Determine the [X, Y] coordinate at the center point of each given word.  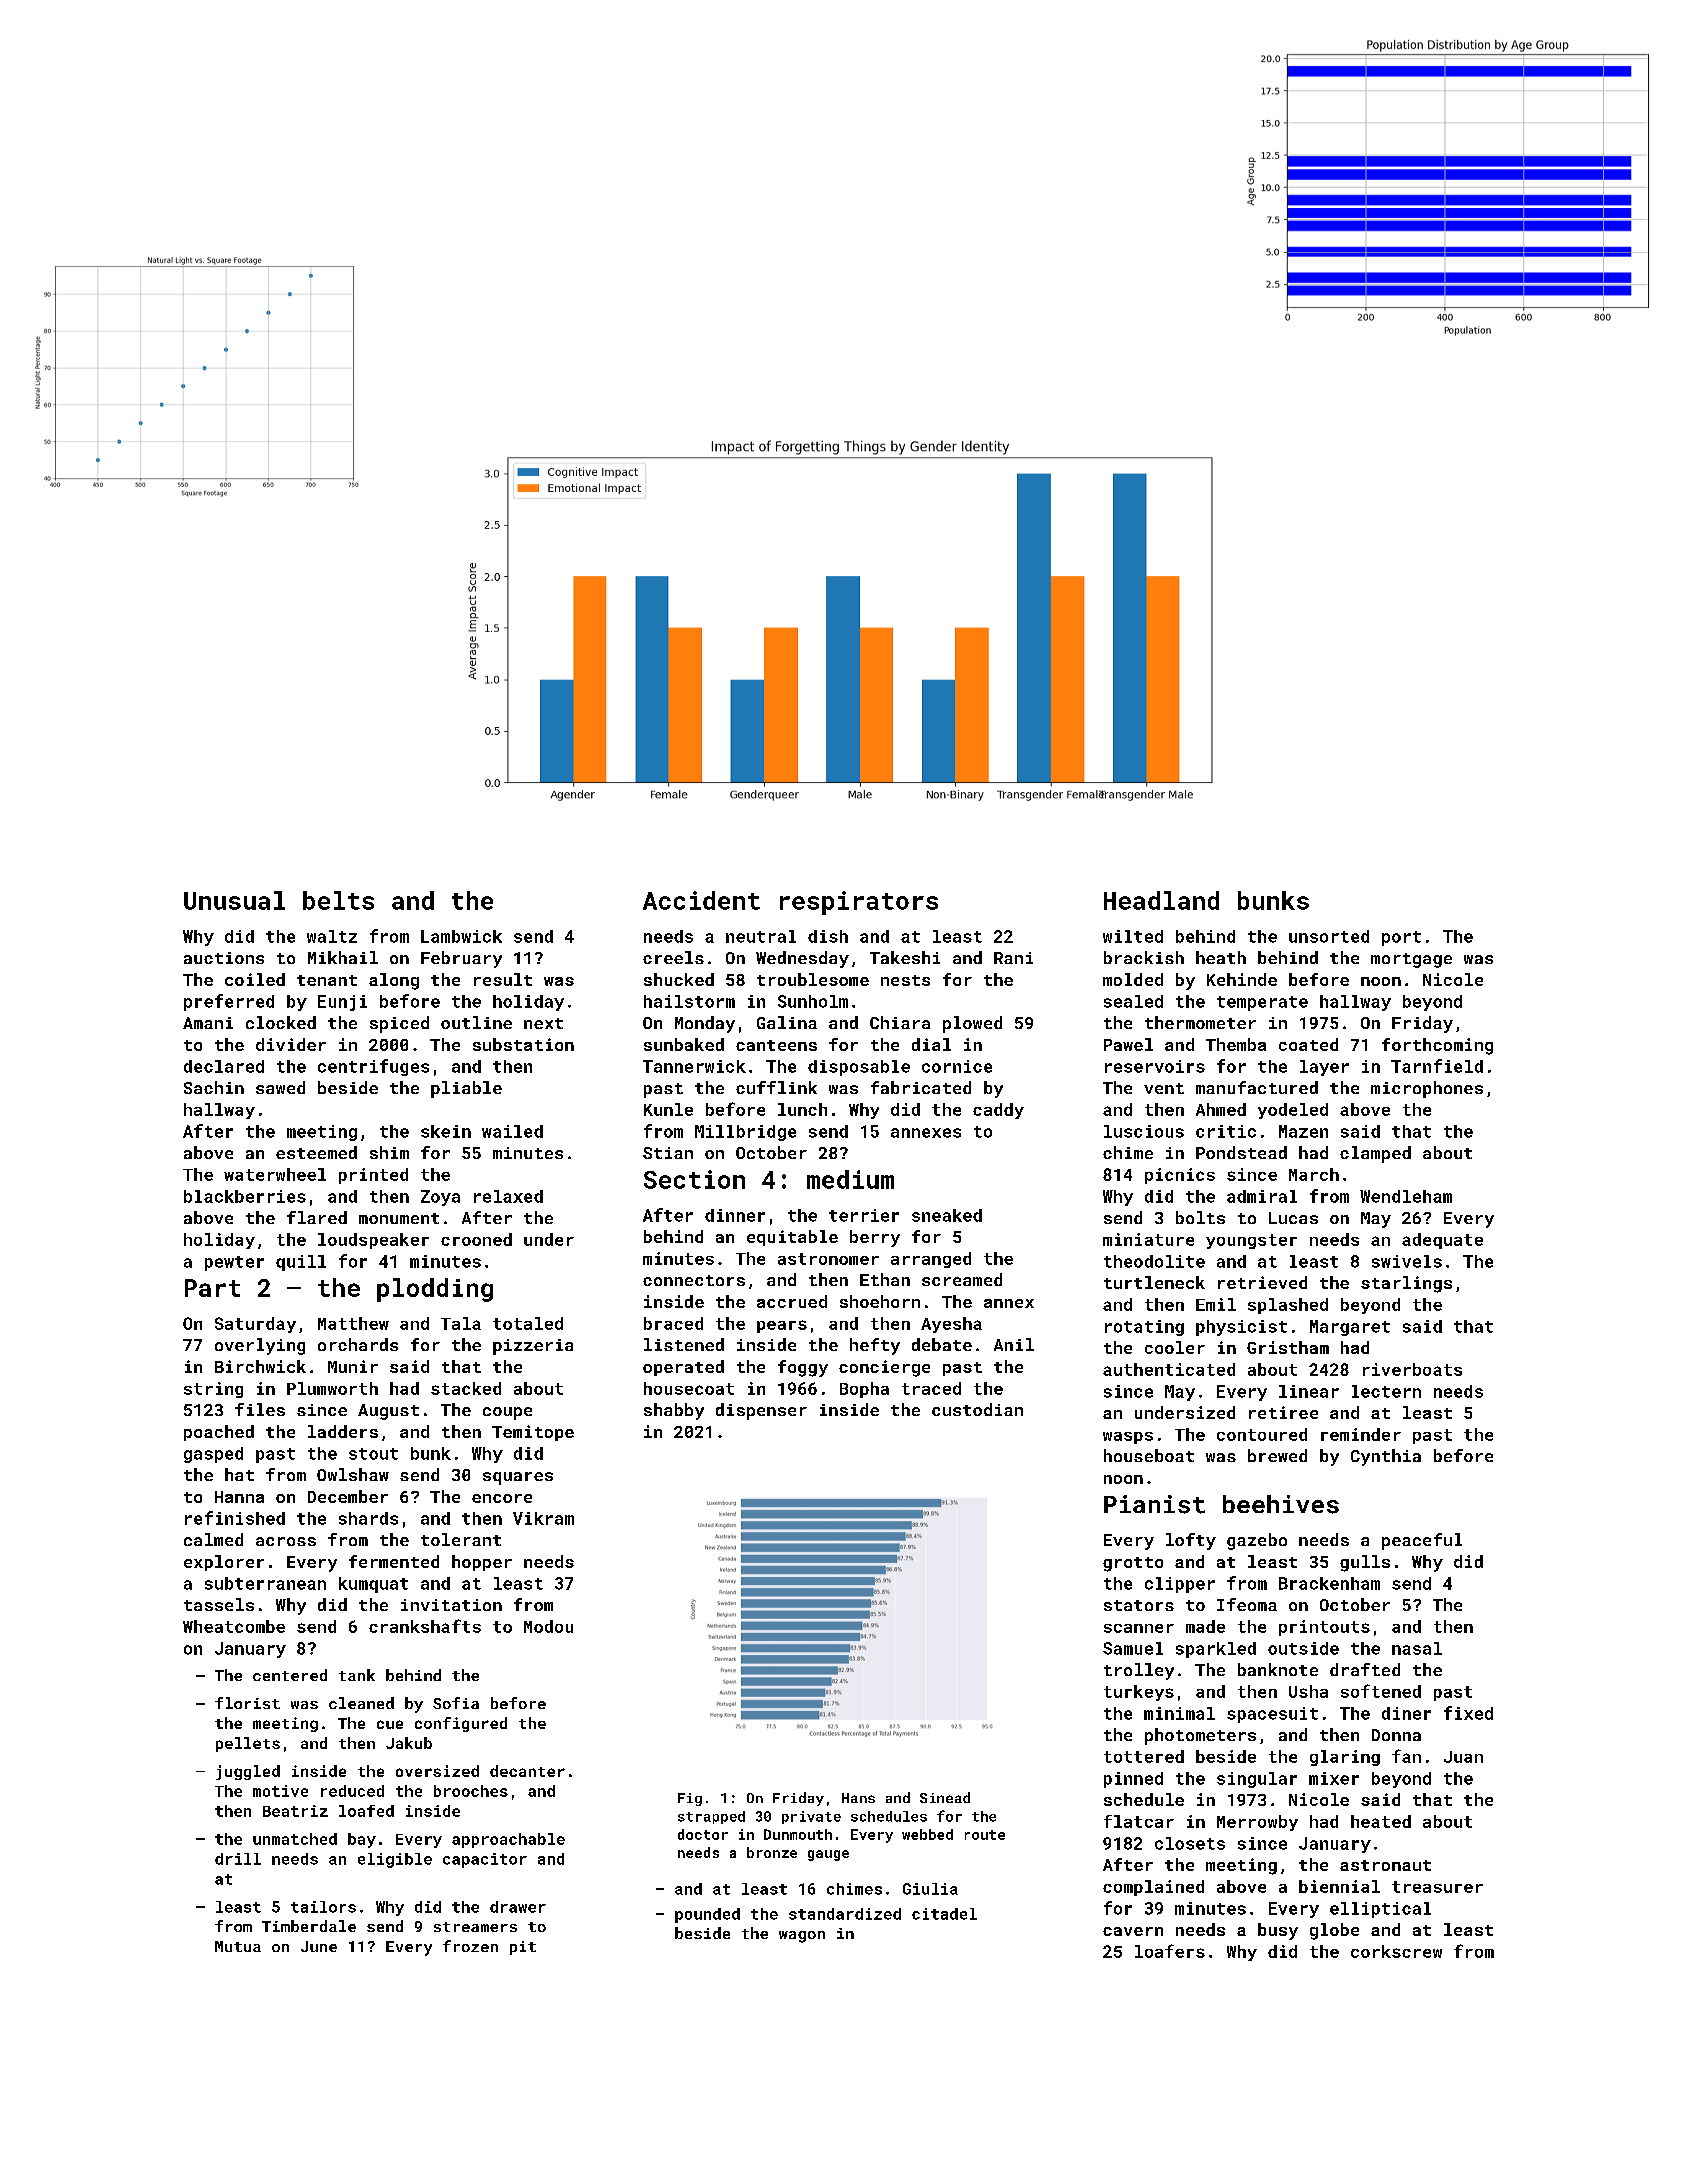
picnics [1180, 1176]
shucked [679, 979]
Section [694, 1179]
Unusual [234, 900]
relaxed [508, 1196]
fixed [1468, 1713]
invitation [451, 1605]
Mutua [238, 1946]
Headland [1161, 900]
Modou [548, 1626]
